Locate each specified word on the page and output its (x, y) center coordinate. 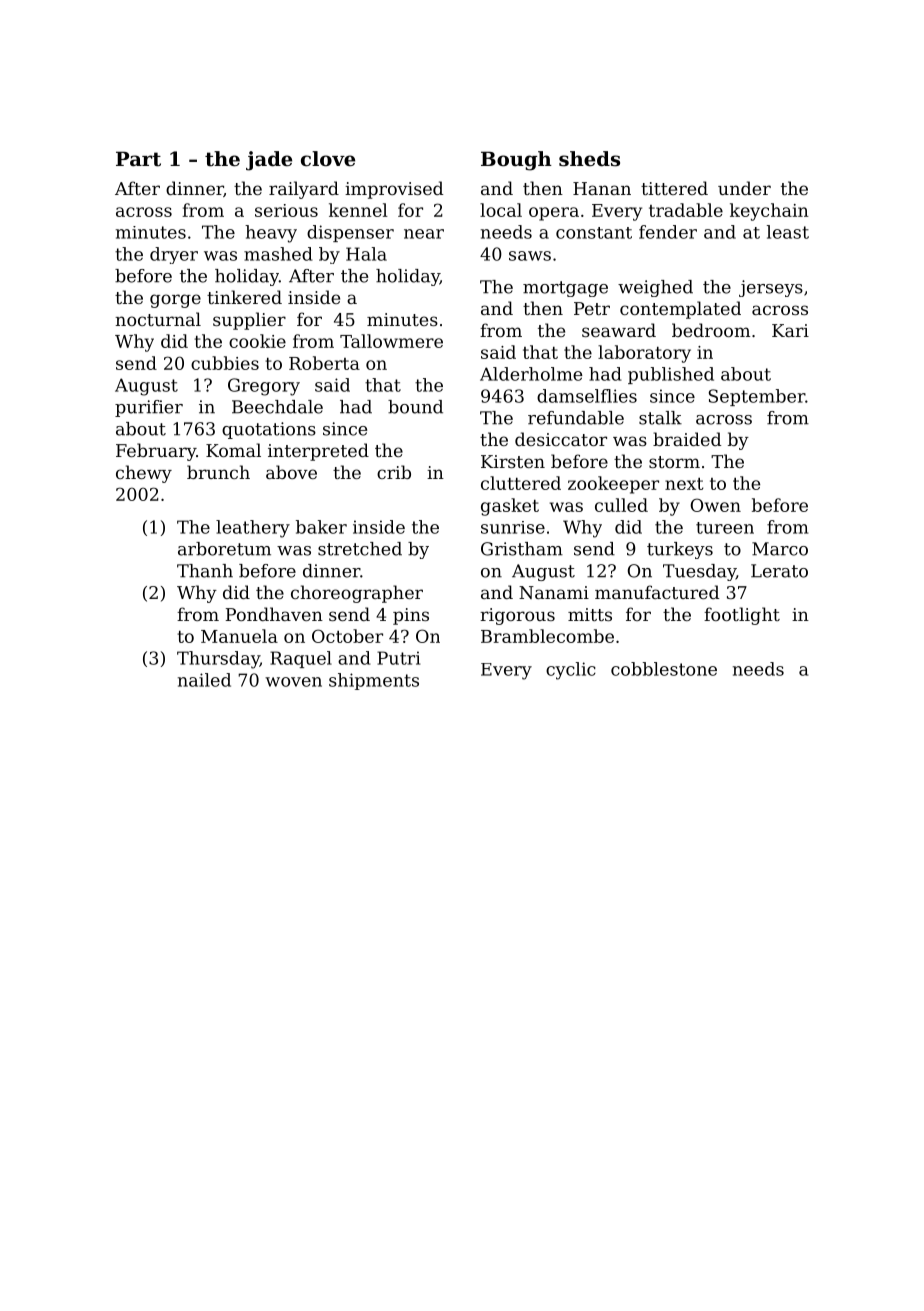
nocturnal (158, 319)
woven (293, 682)
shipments (374, 681)
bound (415, 407)
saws (530, 256)
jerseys (771, 288)
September (757, 397)
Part (138, 159)
